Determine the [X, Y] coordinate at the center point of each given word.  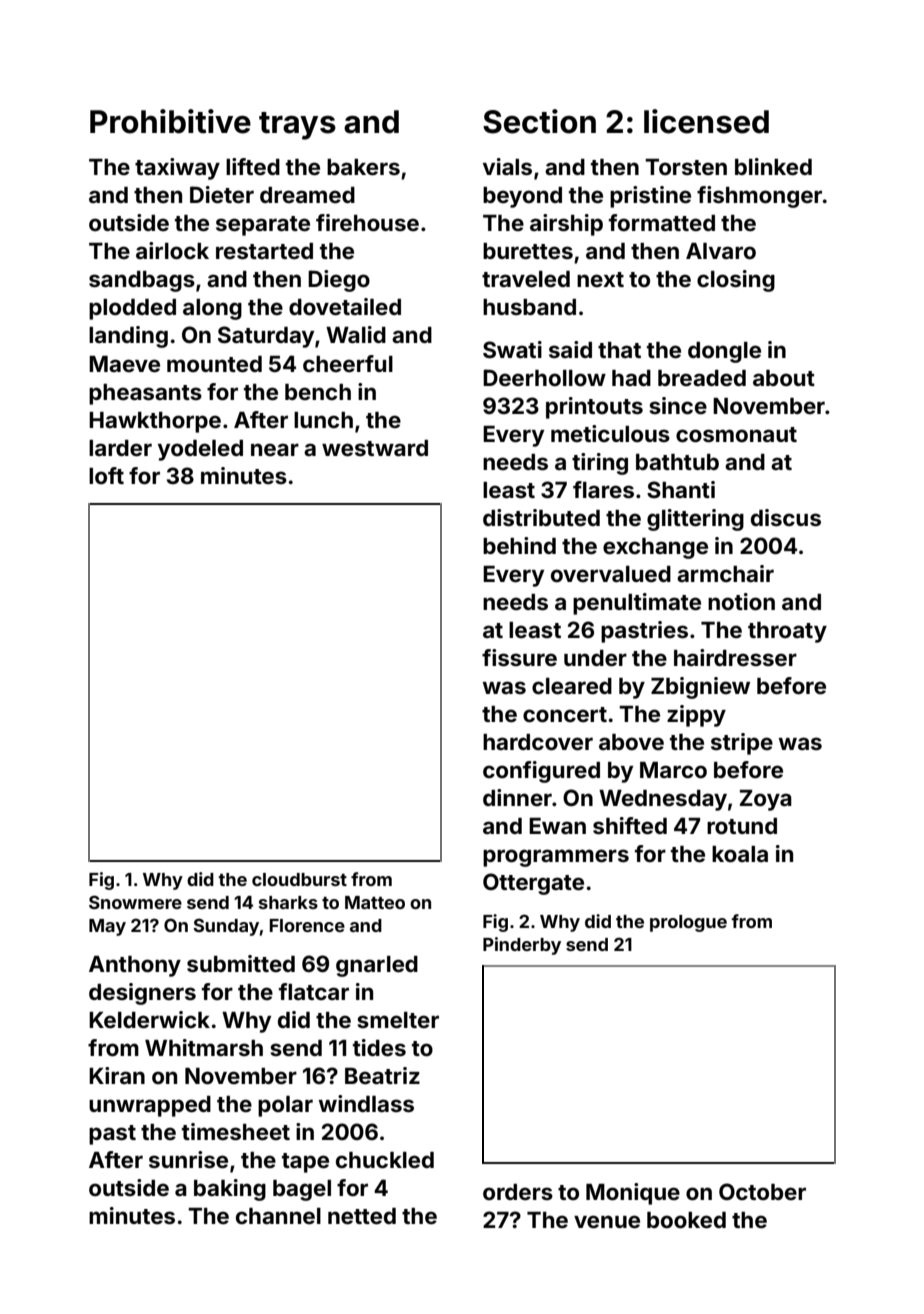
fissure [519, 657]
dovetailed [345, 306]
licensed [706, 121]
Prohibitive [170, 121]
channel [278, 1216]
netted [362, 1216]
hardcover [538, 742]
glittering [695, 520]
